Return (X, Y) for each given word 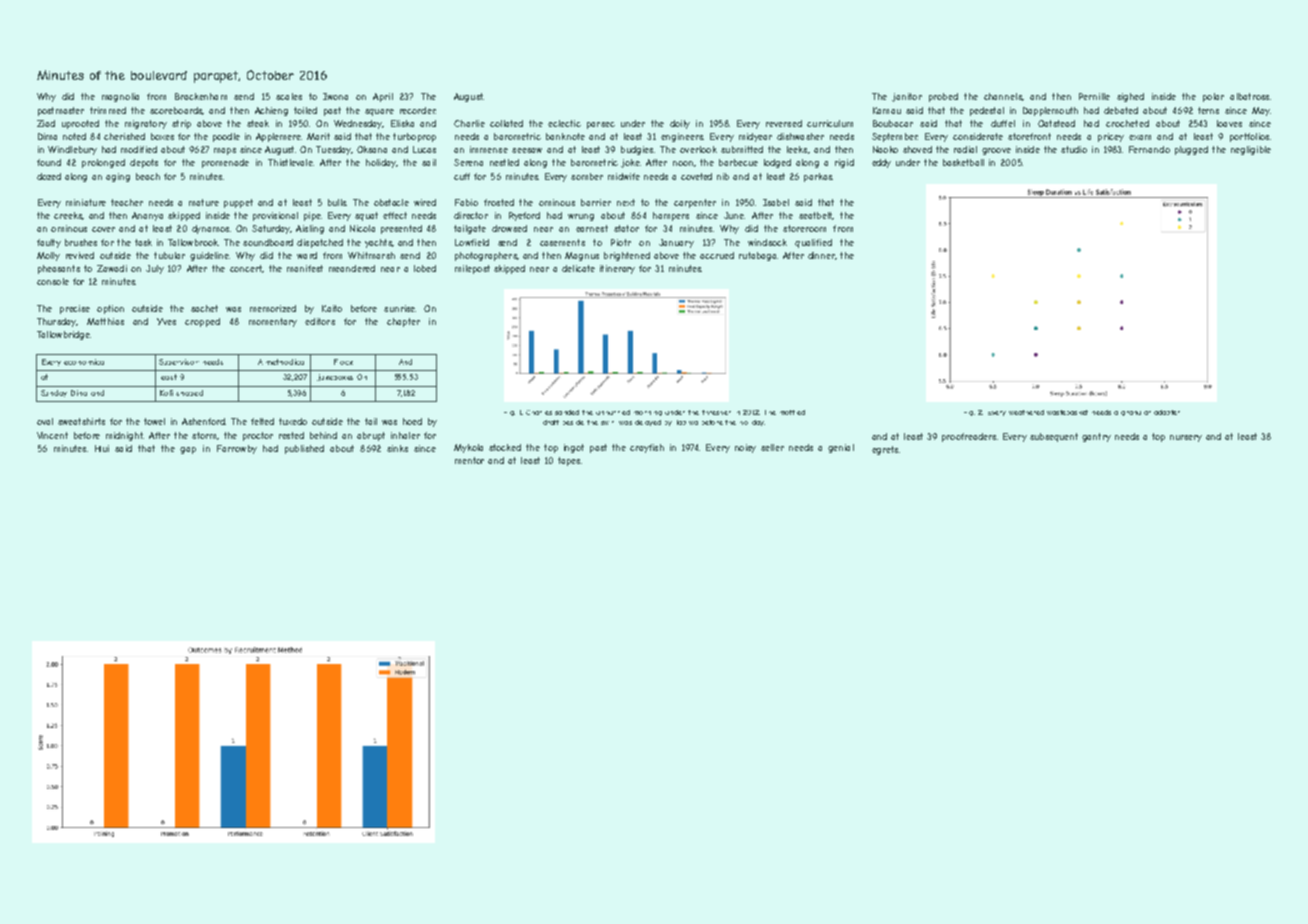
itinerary (617, 269)
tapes (569, 461)
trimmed (108, 110)
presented (401, 229)
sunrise (399, 308)
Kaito (332, 308)
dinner (821, 255)
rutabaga (757, 256)
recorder (417, 110)
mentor (469, 460)
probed (943, 97)
